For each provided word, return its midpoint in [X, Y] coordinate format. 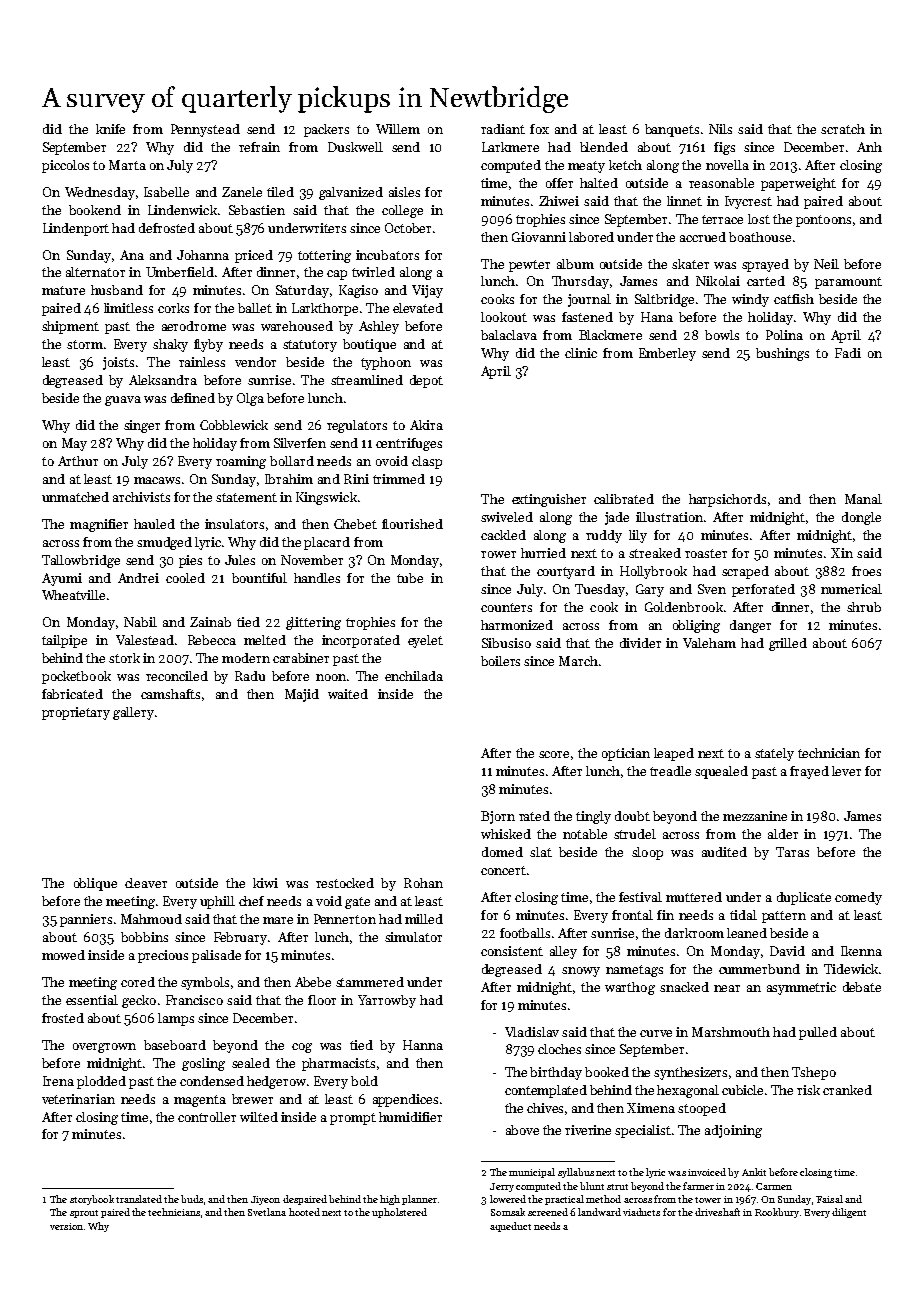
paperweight [798, 184]
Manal [863, 499]
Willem [398, 129]
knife [110, 129]
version [66, 1226]
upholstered [399, 1213]
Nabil [140, 622]
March [578, 661]
